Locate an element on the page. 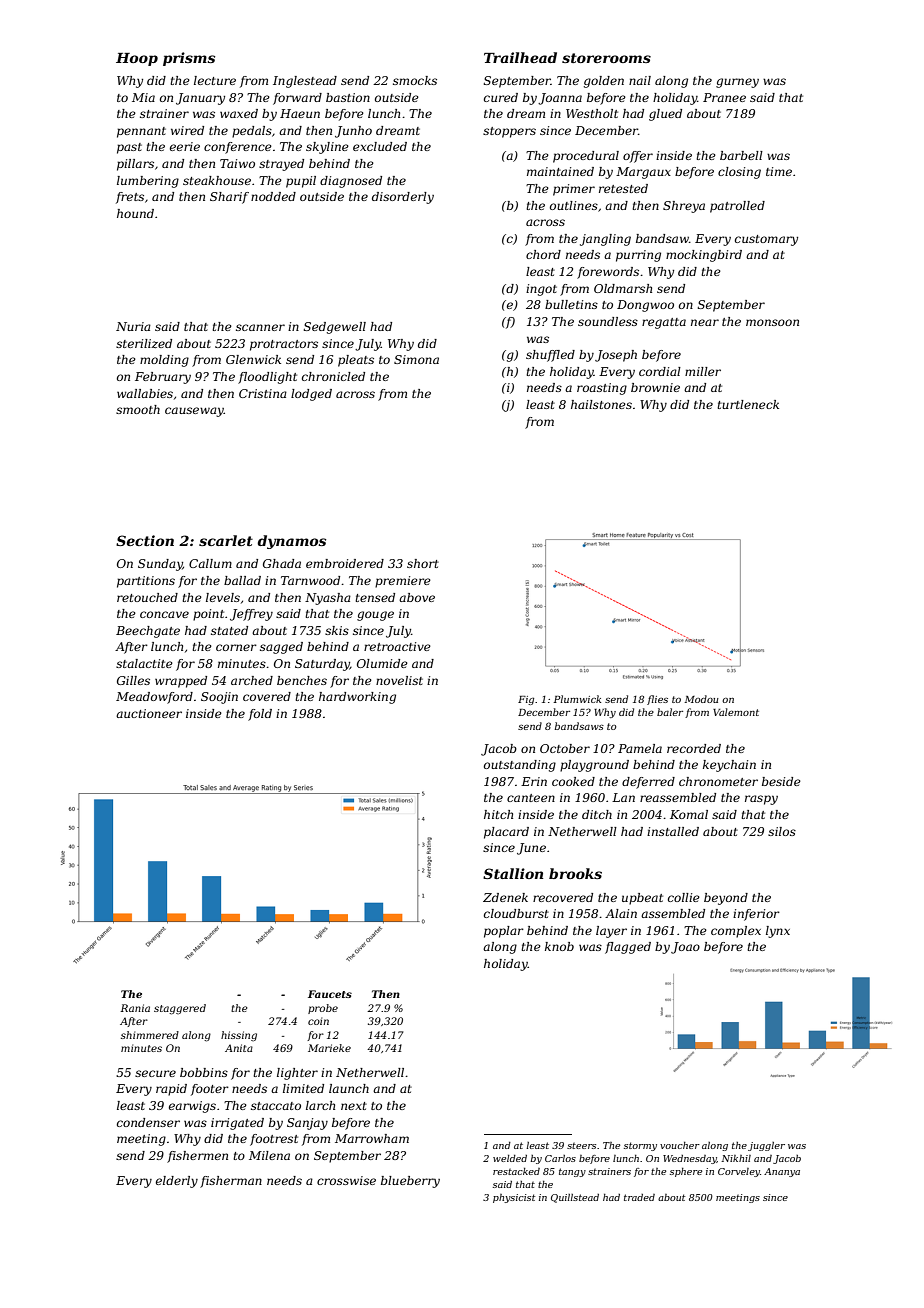  gurney is located at coordinates (737, 83).
